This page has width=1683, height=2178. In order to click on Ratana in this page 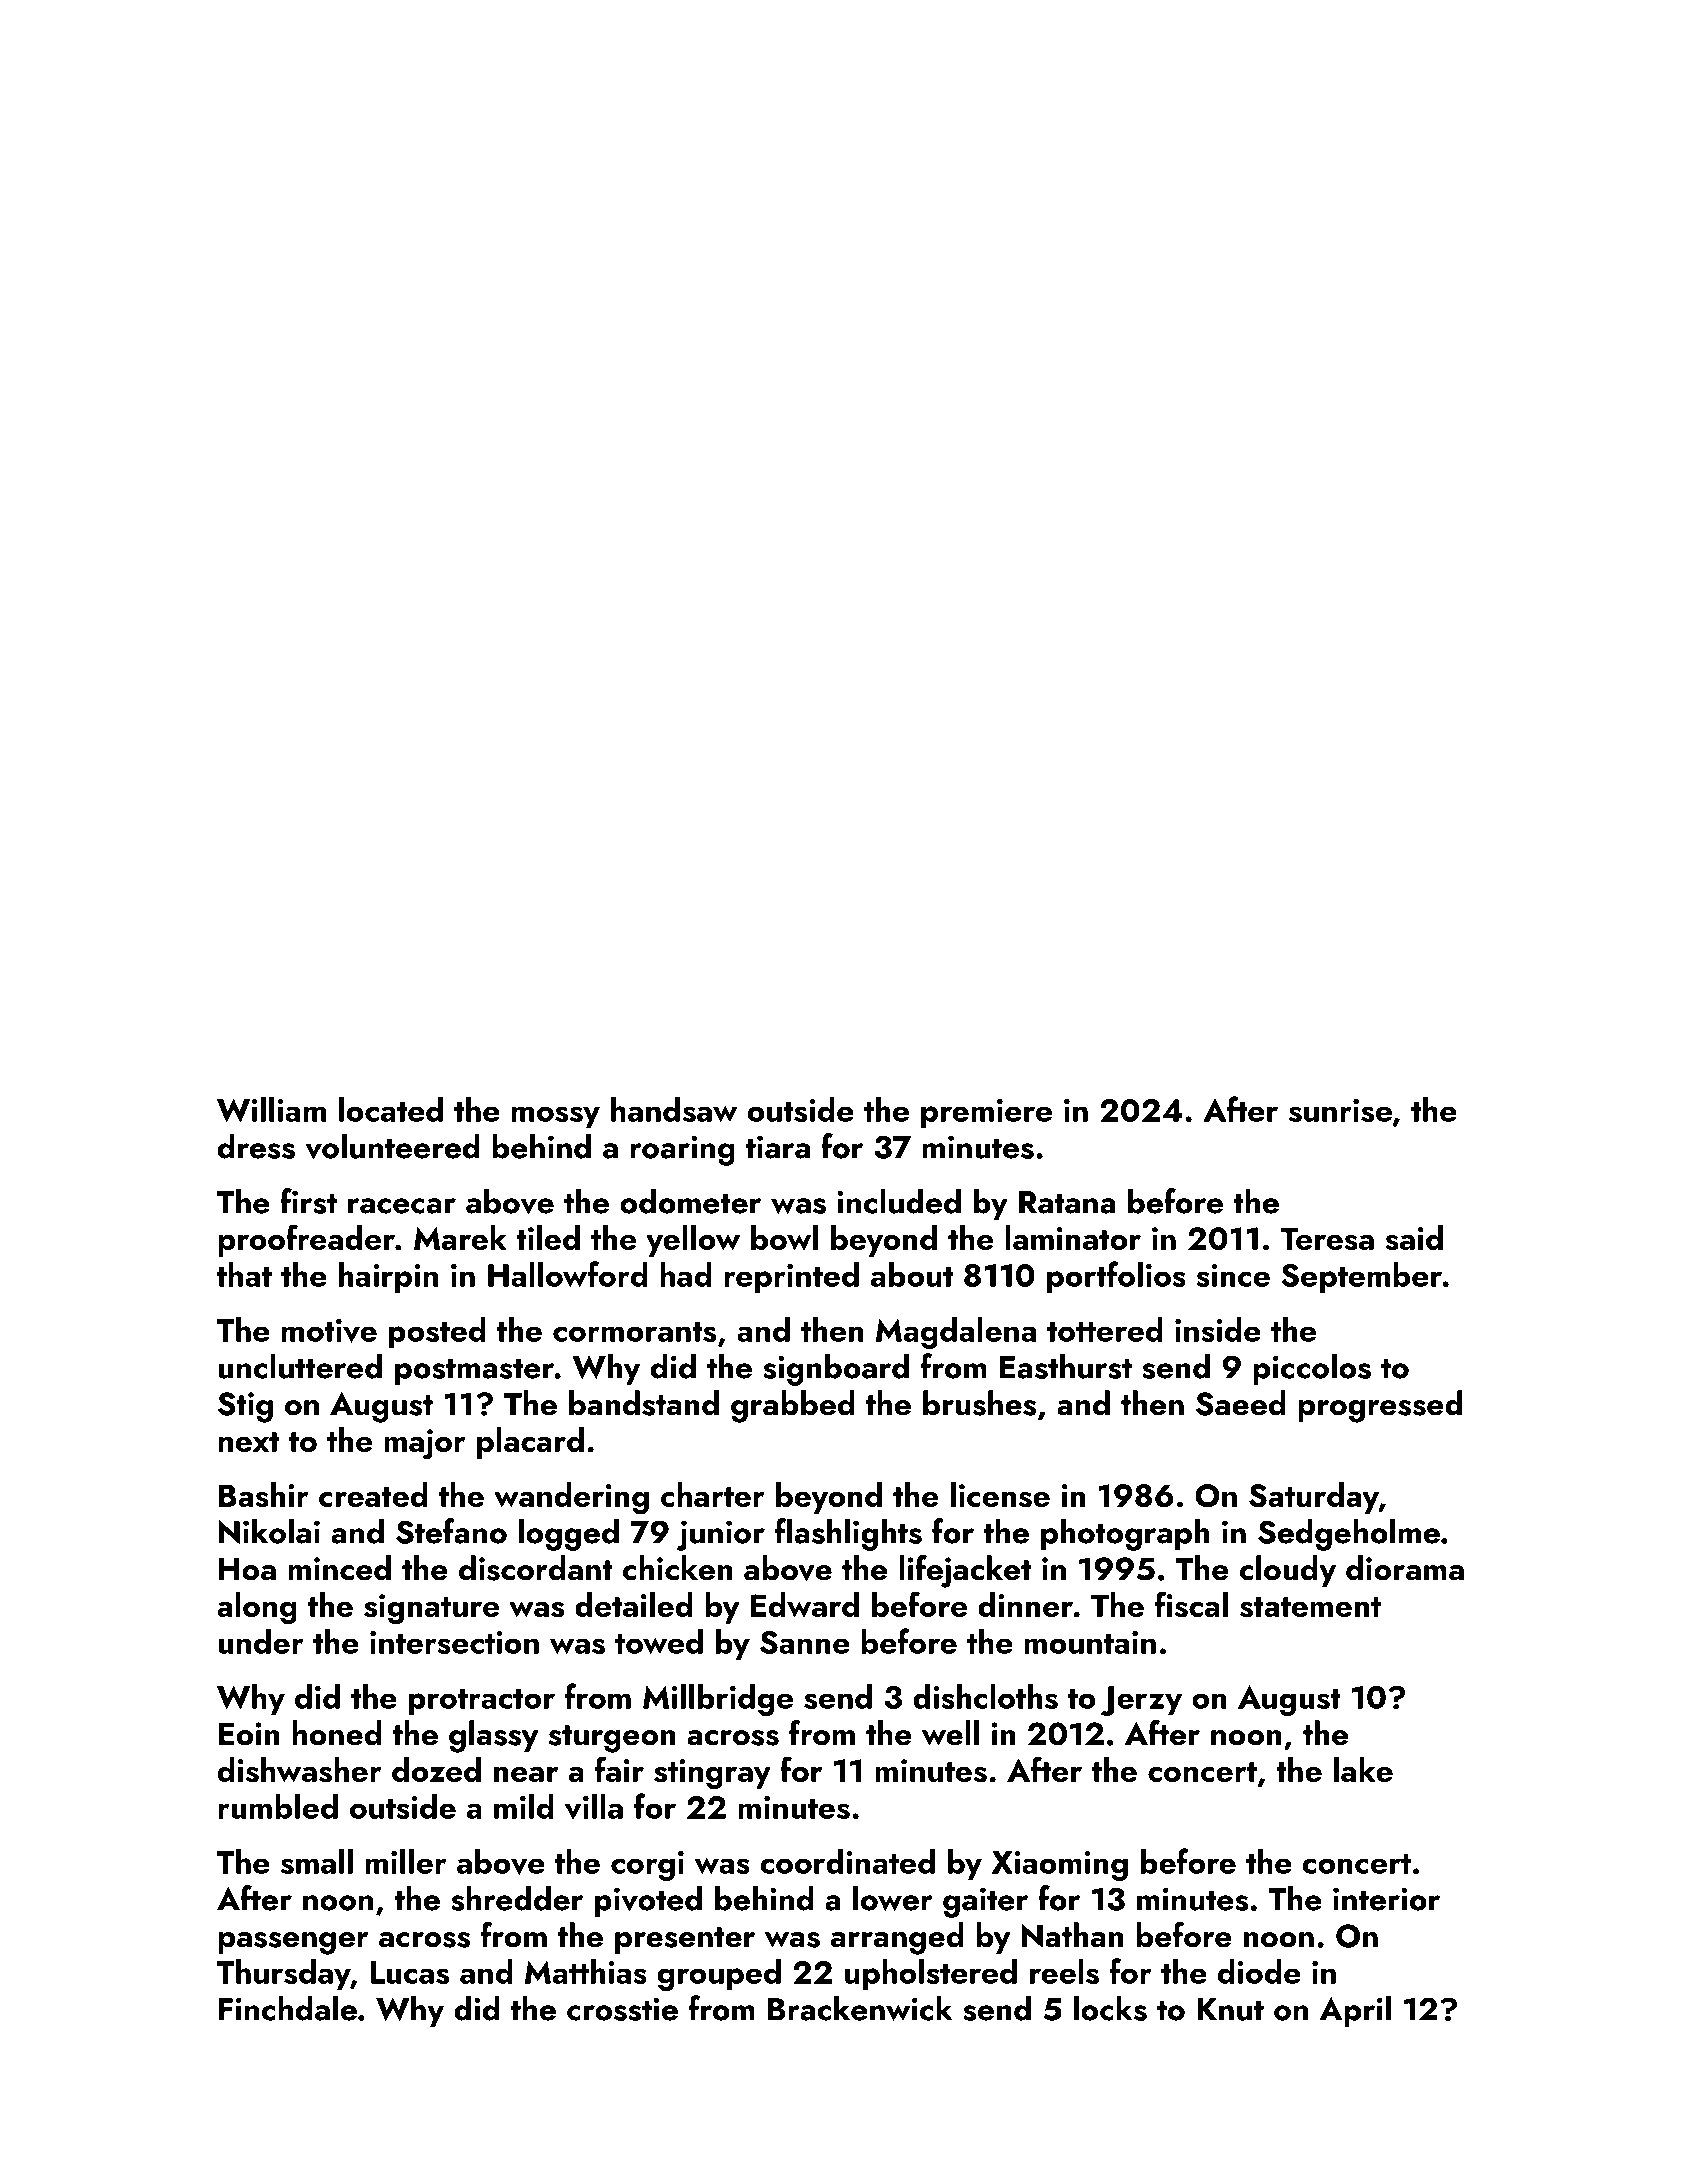, I will do `click(1067, 1202)`.
